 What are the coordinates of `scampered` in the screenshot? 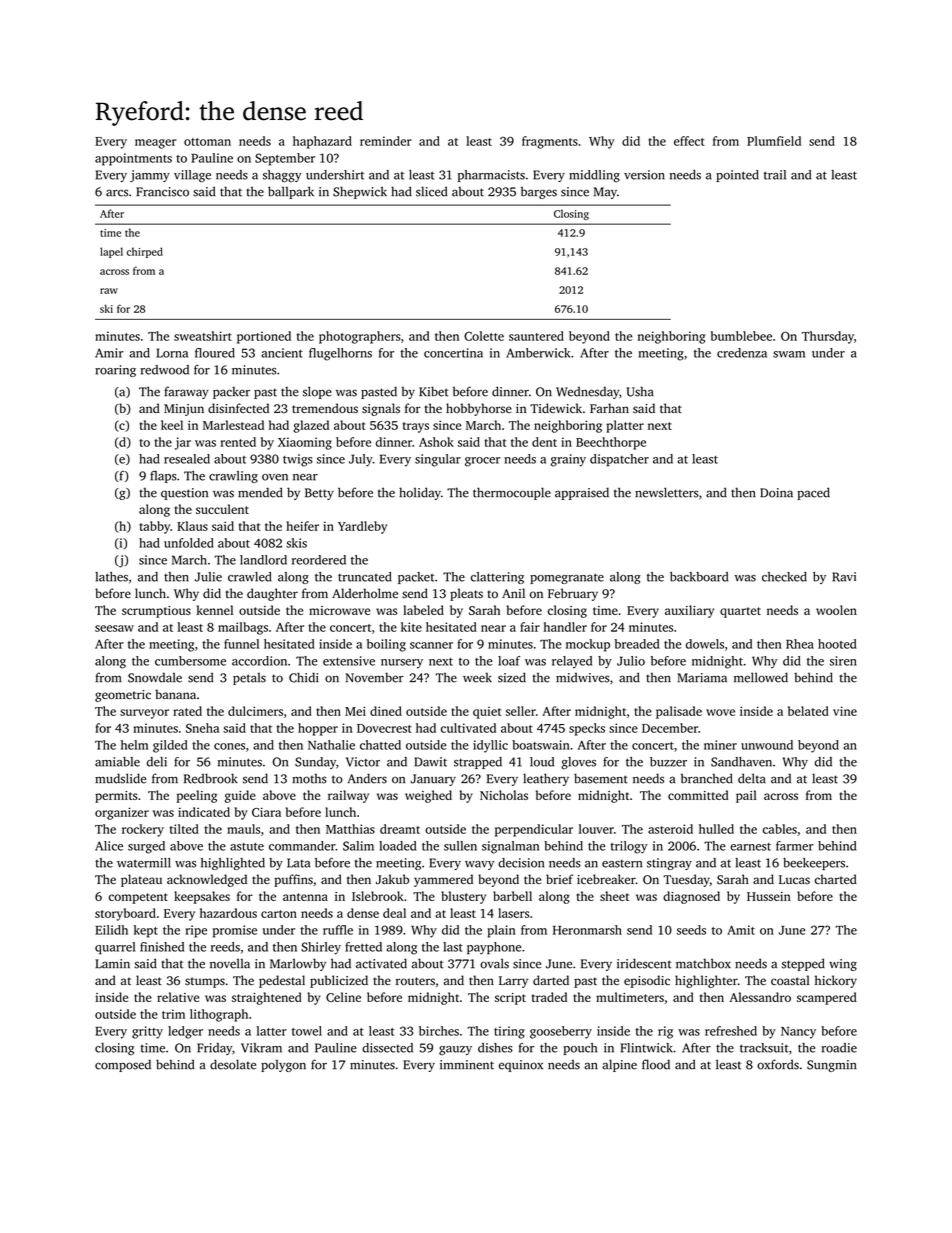 It's located at (827, 998).
